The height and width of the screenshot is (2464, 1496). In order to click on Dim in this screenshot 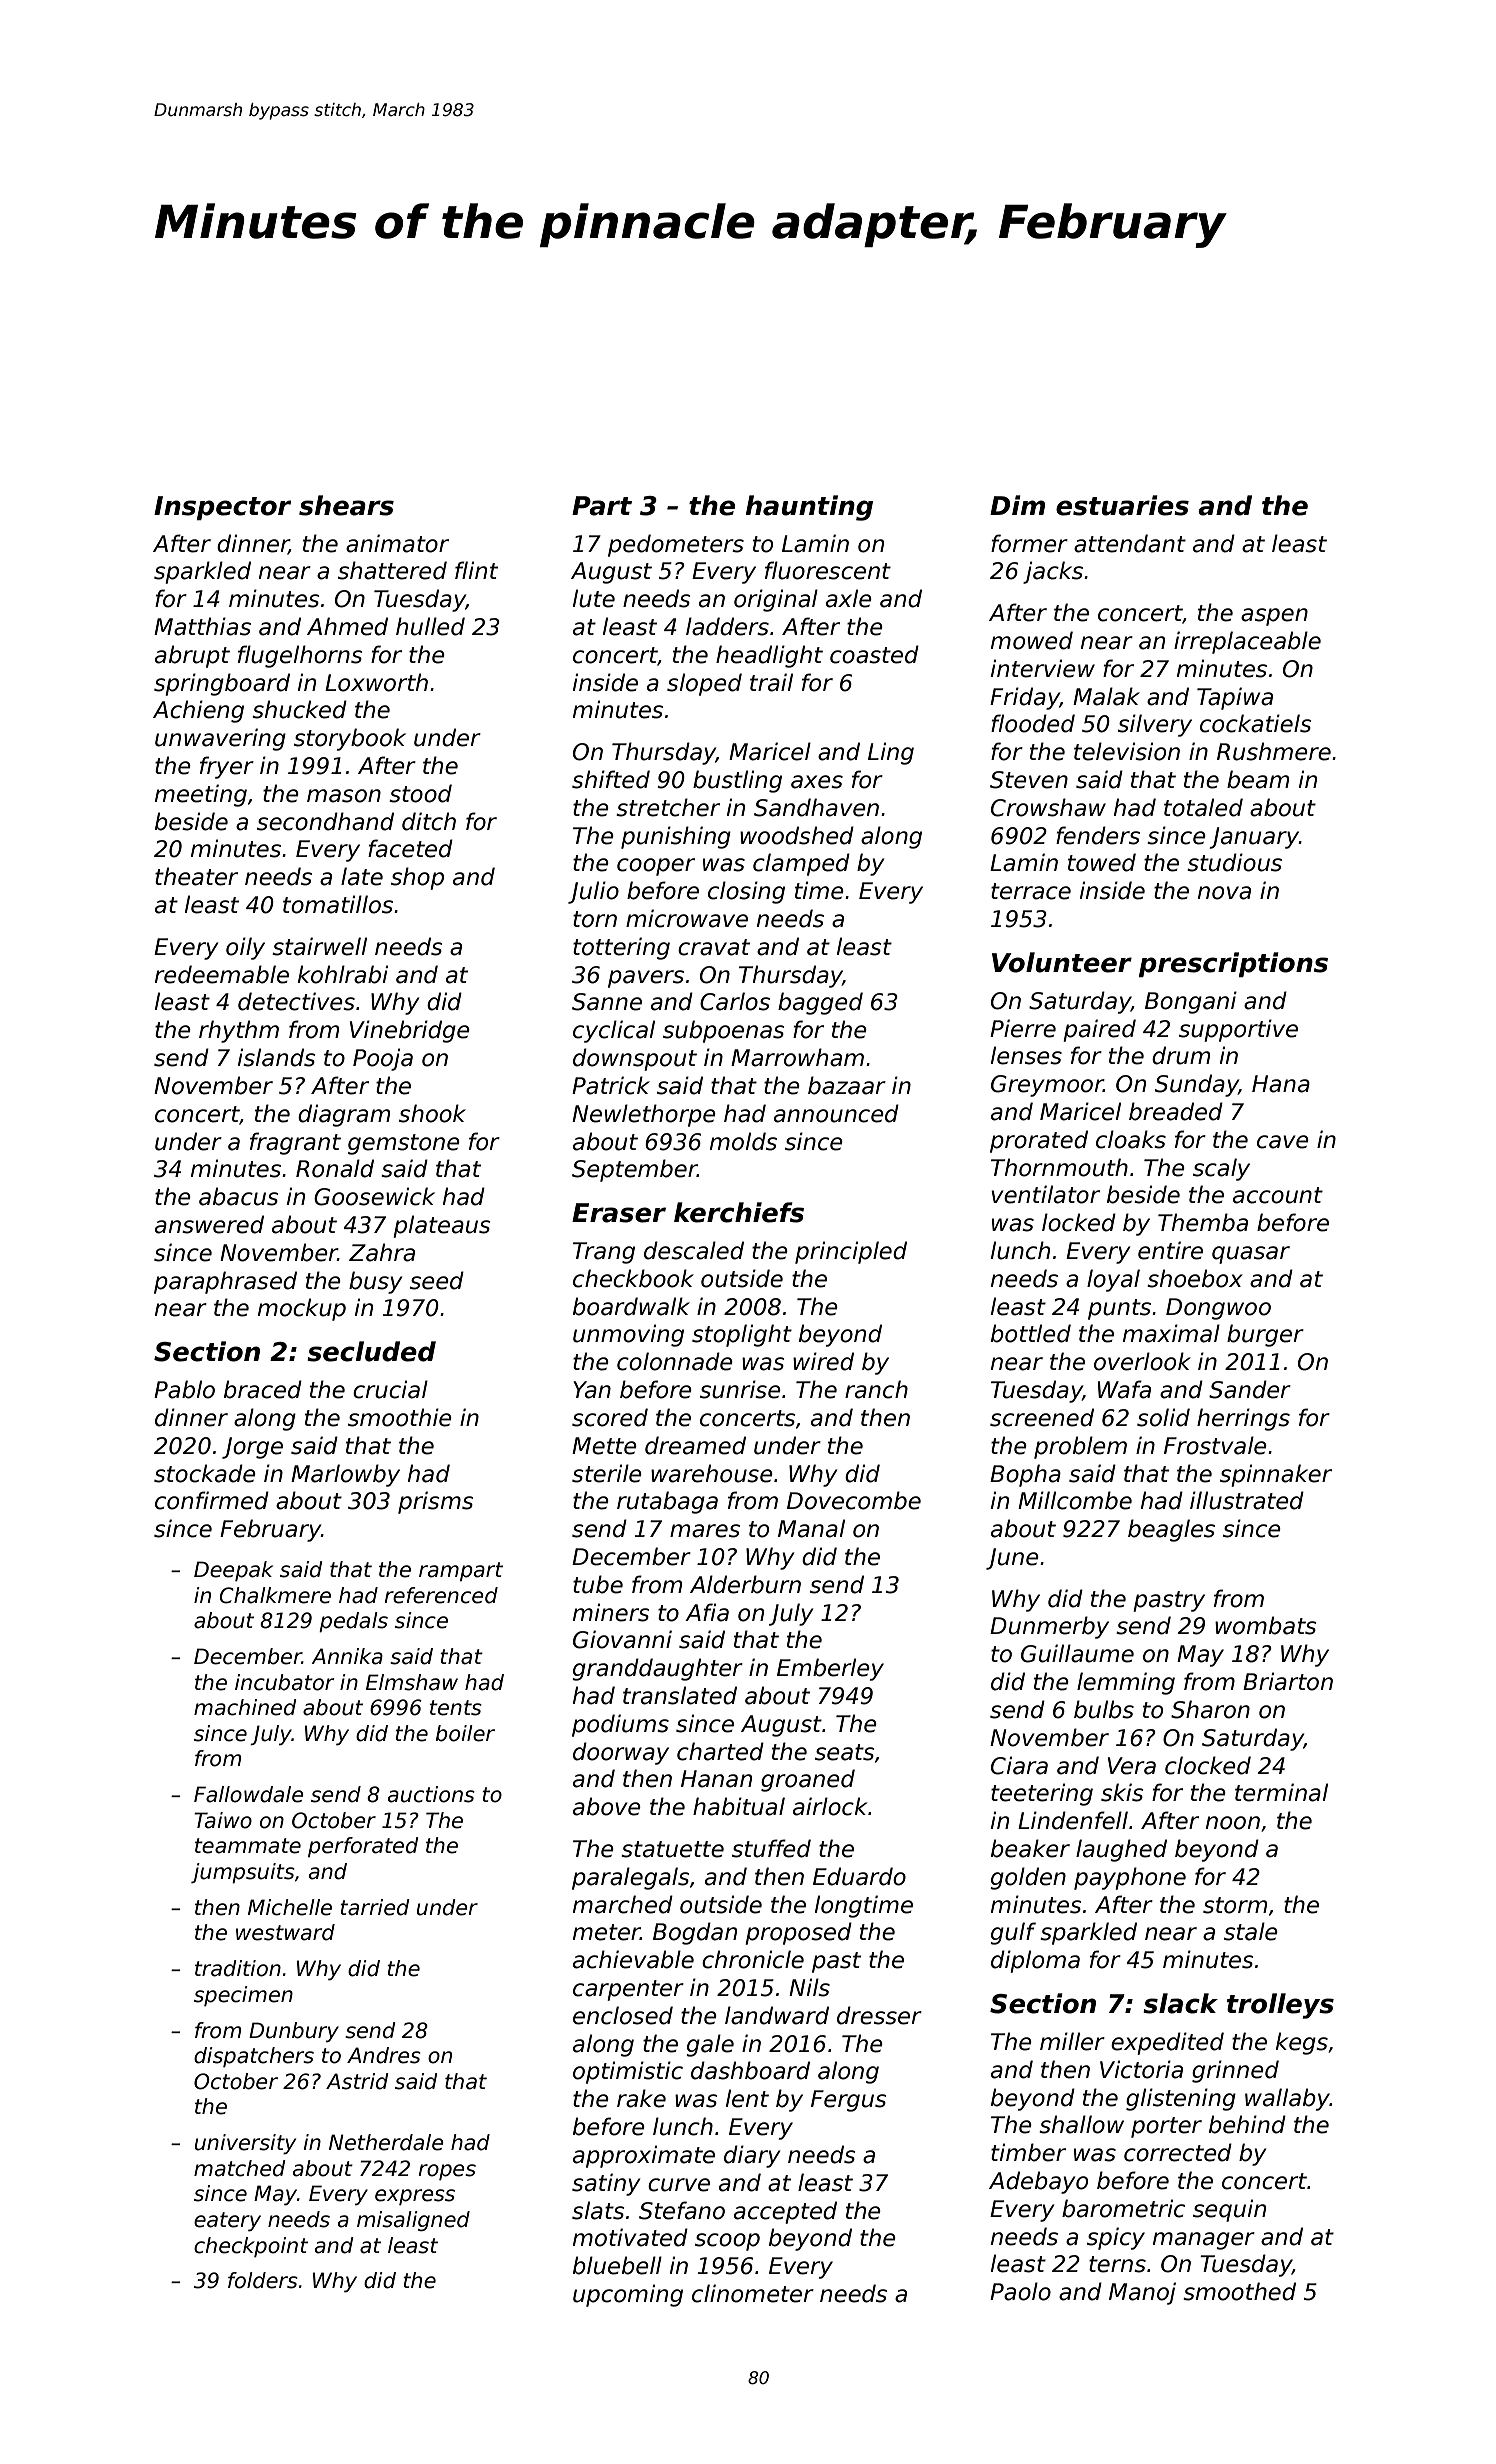, I will do `click(1017, 505)`.
